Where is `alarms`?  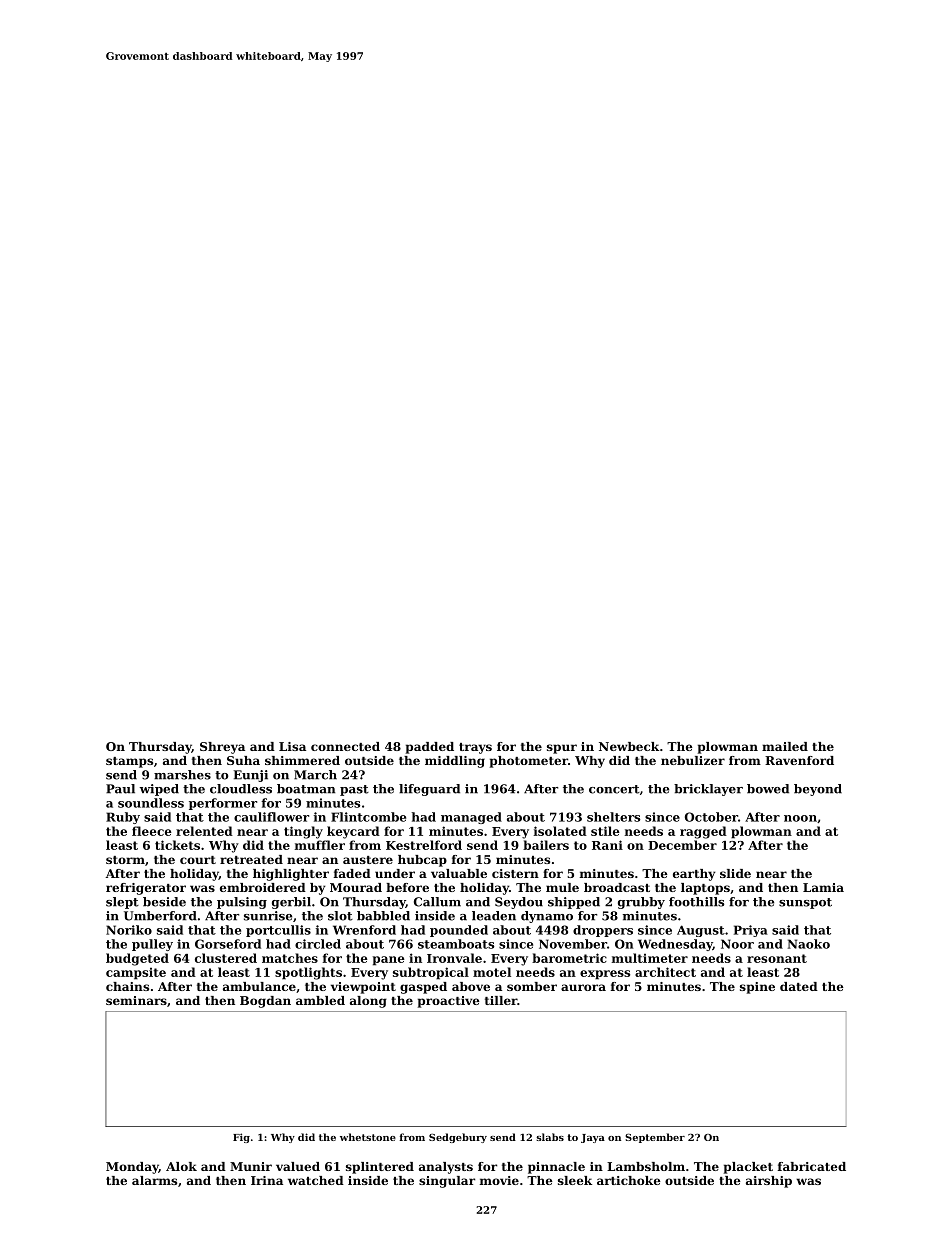
alarms is located at coordinates (154, 1180).
